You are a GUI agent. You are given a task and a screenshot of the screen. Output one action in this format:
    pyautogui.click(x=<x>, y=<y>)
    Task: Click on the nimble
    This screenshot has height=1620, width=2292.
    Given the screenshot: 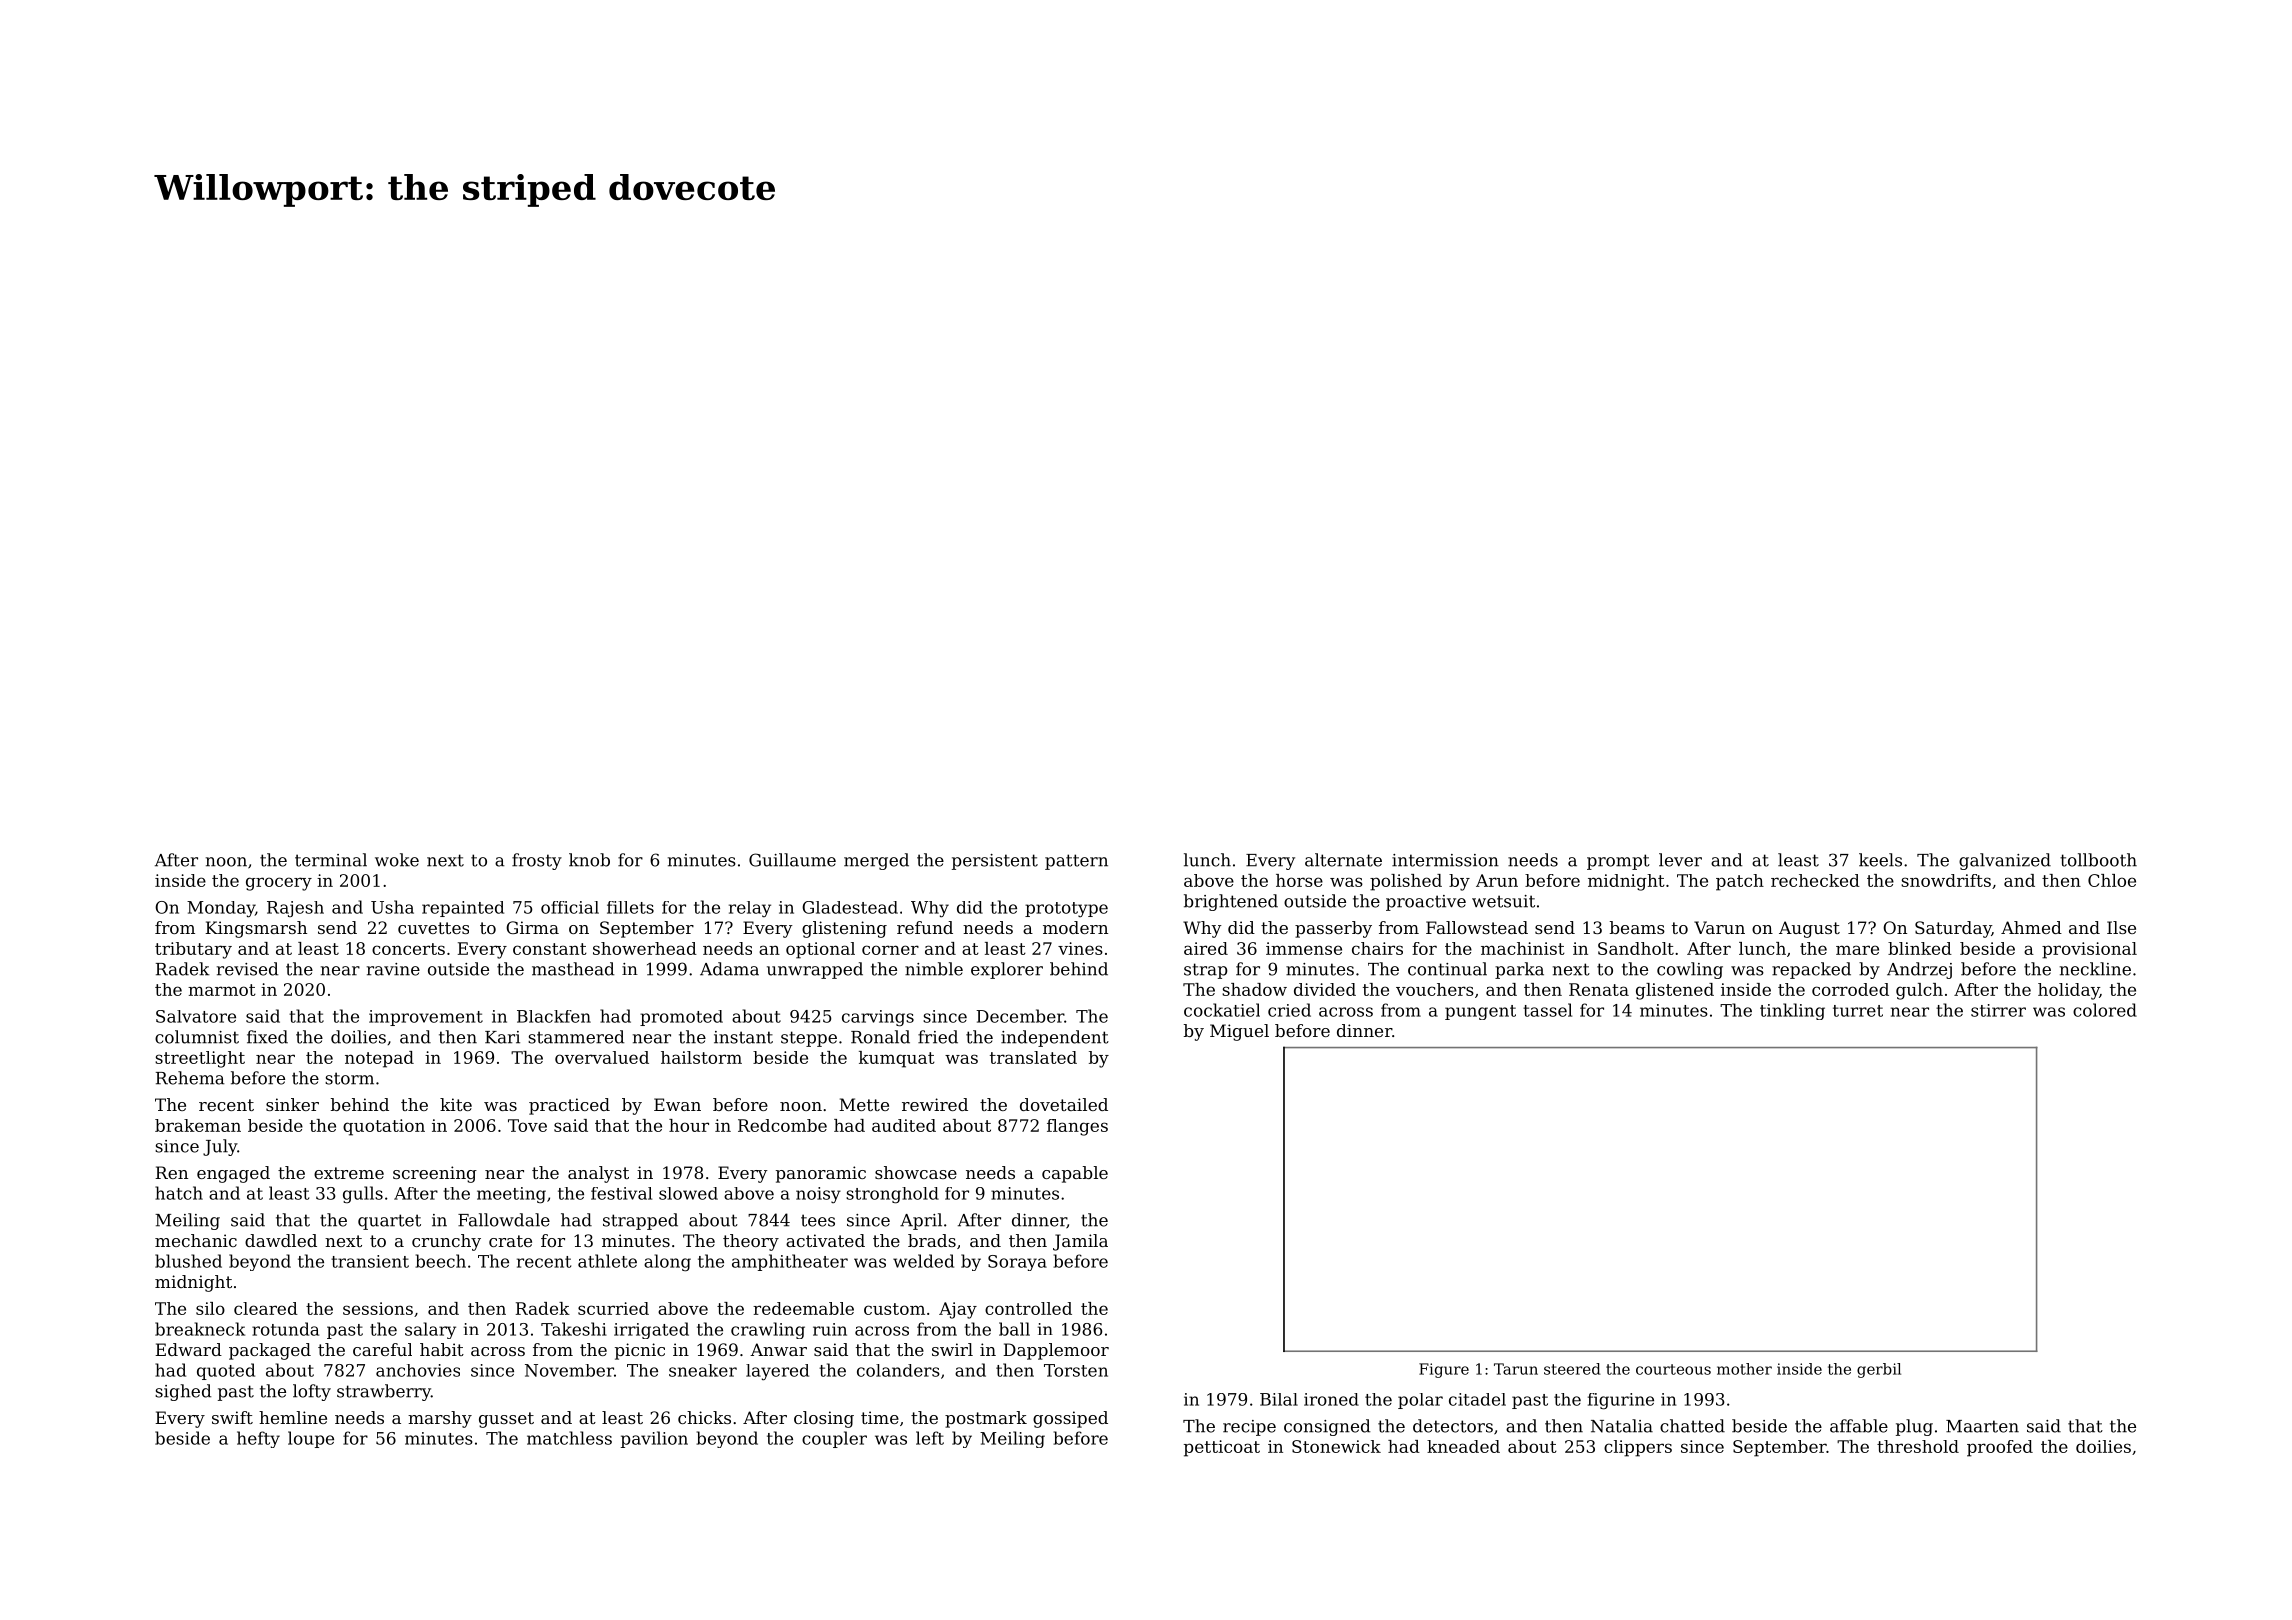 What is the action you would take?
    pyautogui.click(x=934, y=969)
